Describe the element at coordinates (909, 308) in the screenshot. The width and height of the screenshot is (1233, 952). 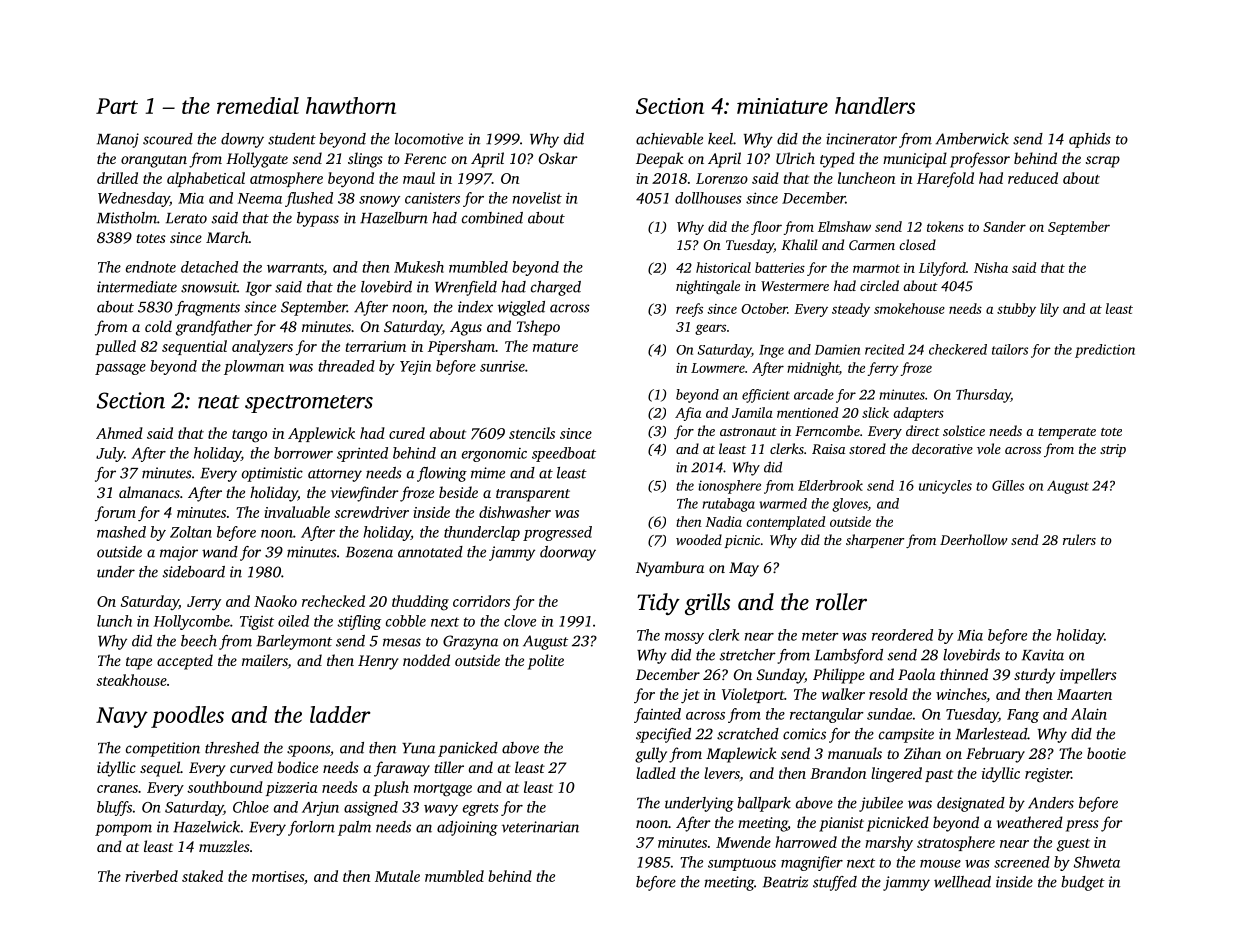
I see `smokehouse` at that location.
